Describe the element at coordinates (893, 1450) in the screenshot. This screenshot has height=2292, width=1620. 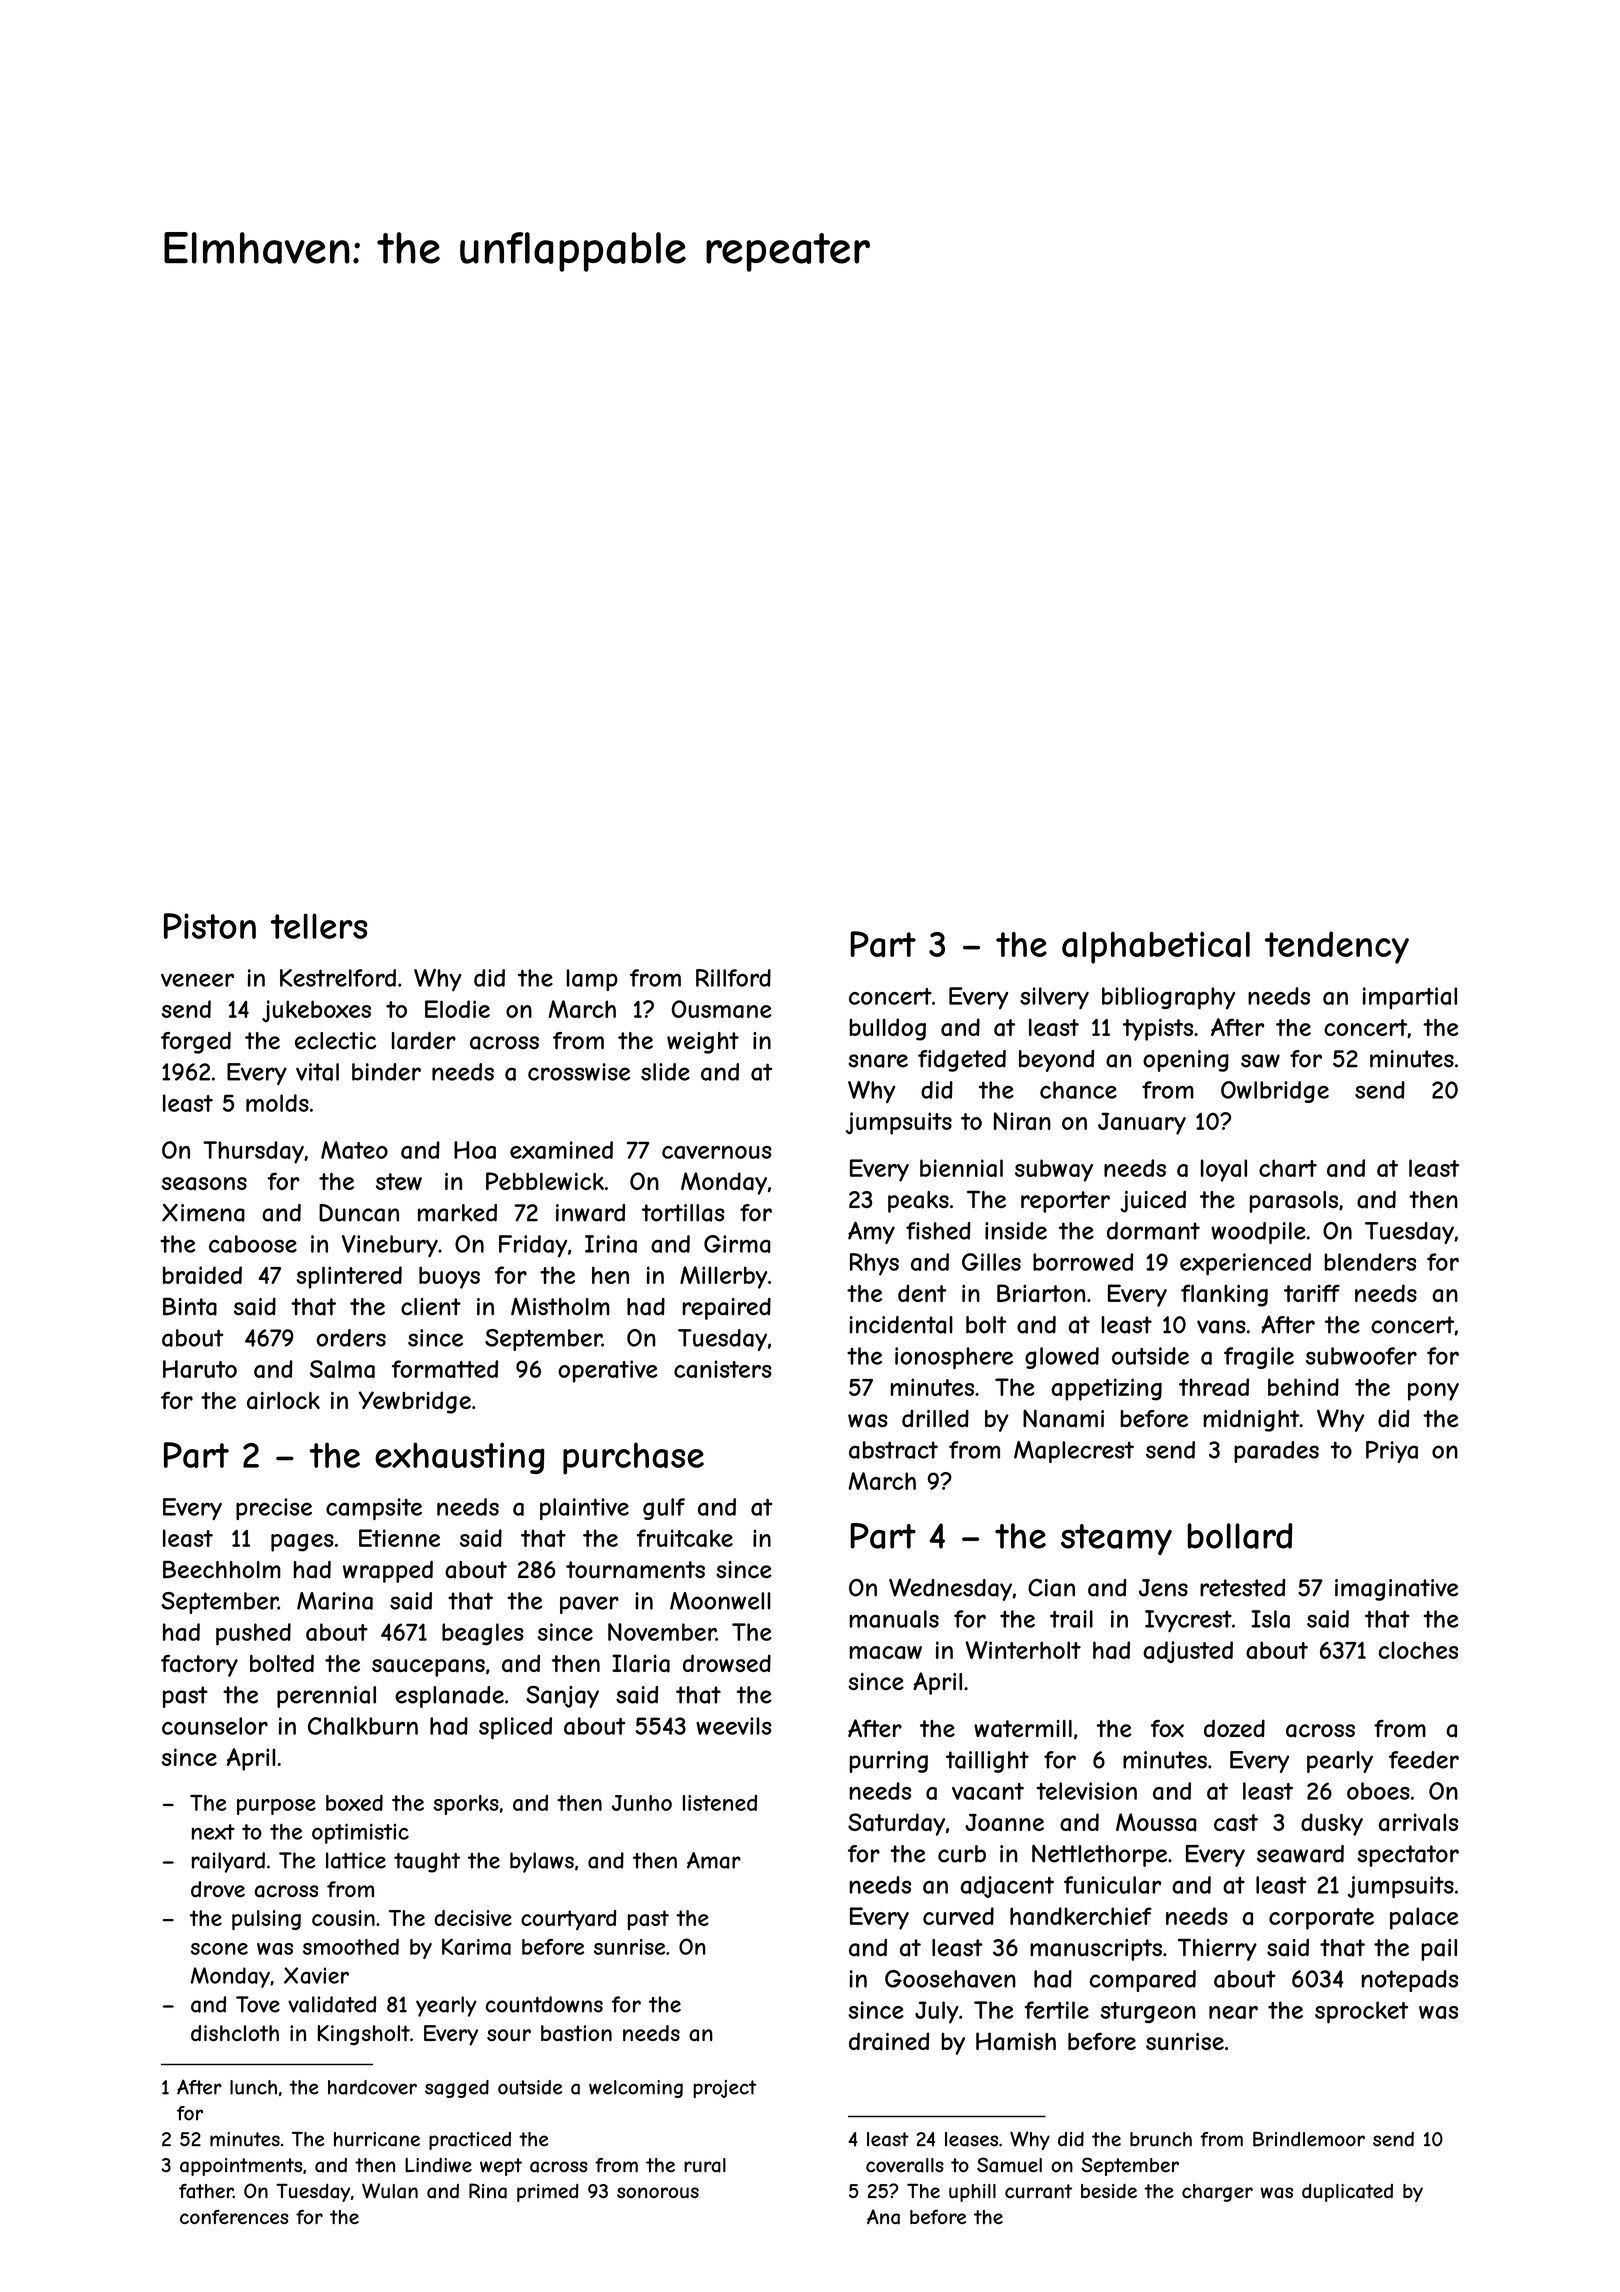
I see `abstract` at that location.
